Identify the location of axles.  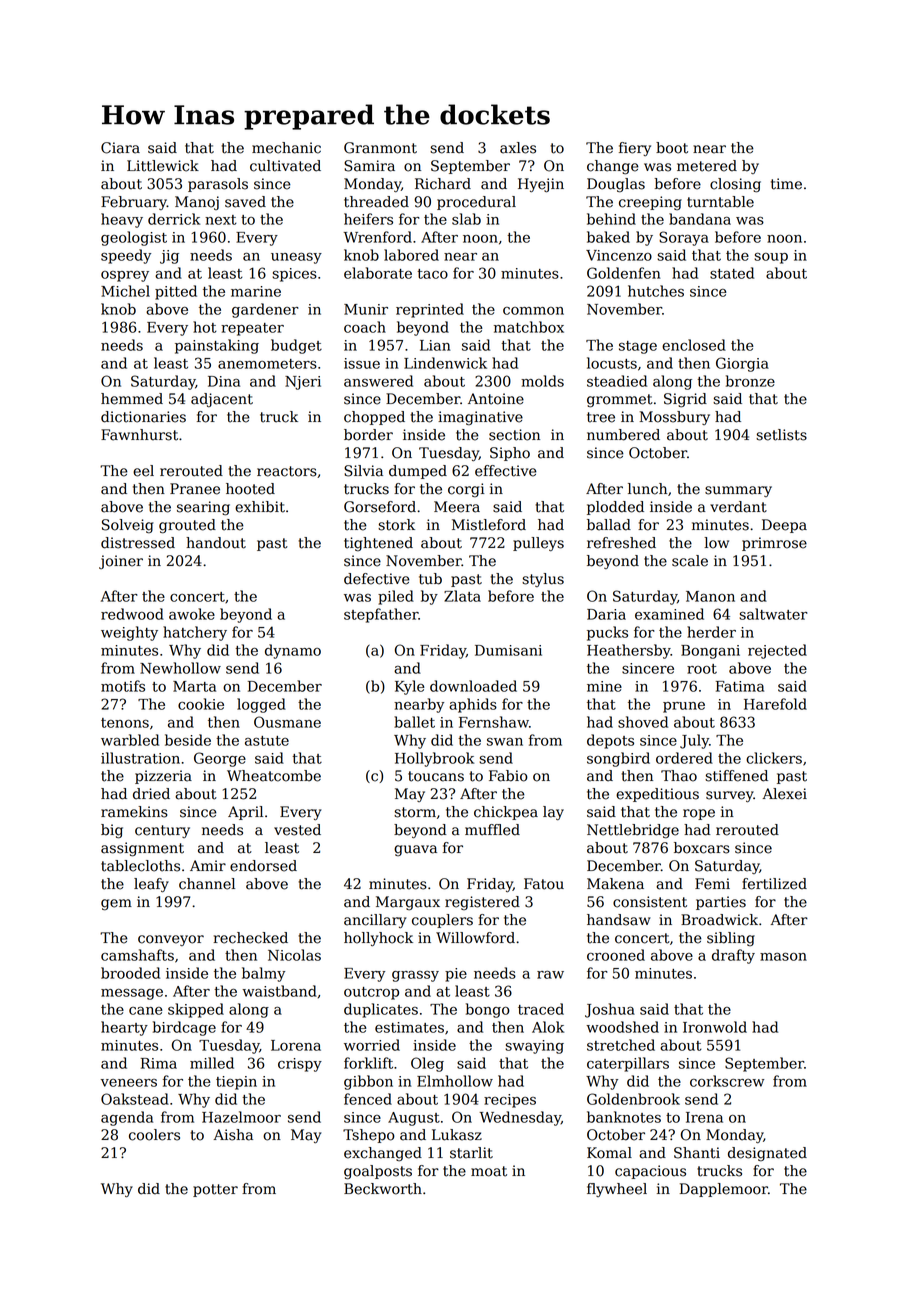
(518, 148).
